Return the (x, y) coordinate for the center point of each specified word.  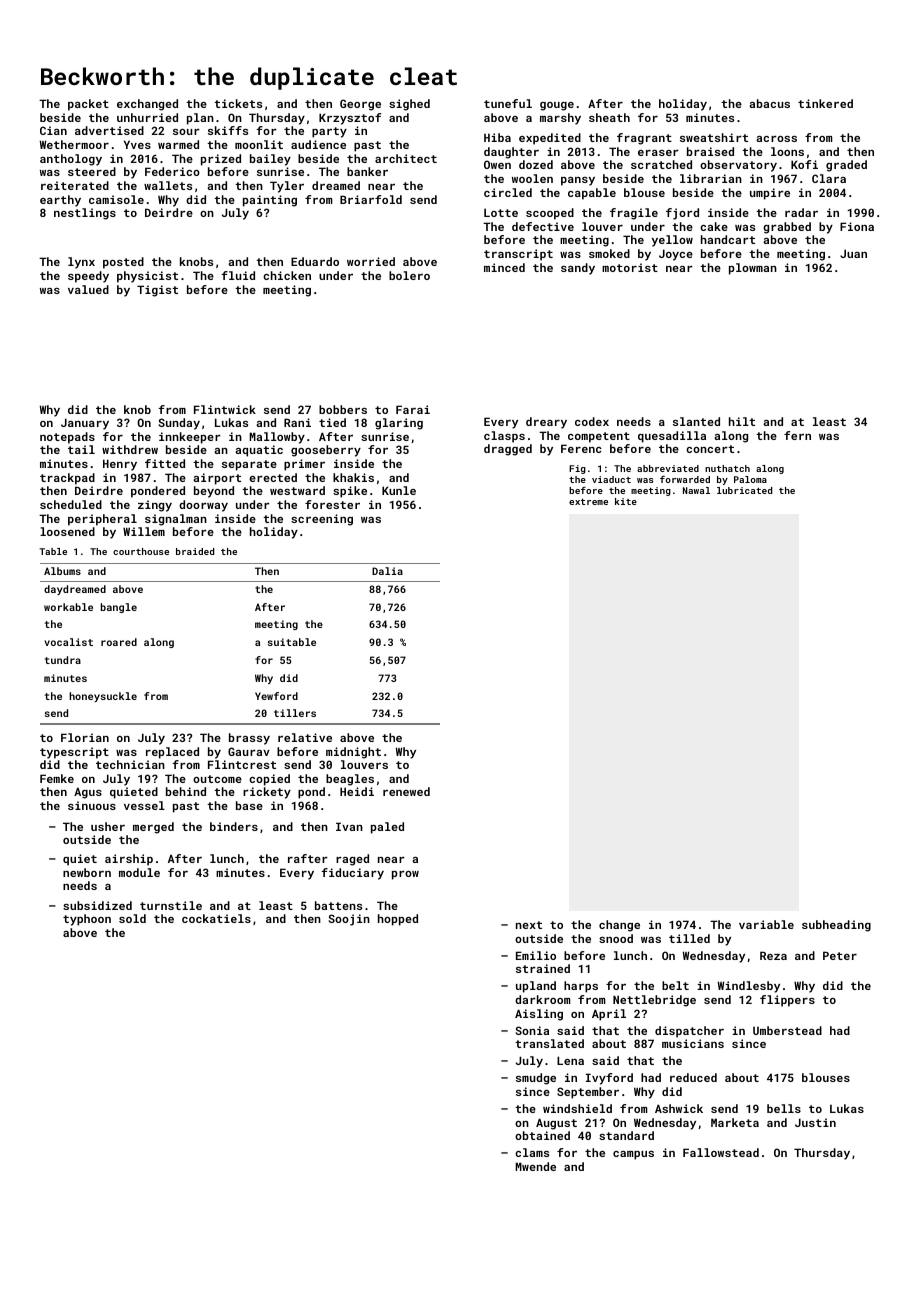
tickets (238, 103)
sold (132, 918)
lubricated (744, 490)
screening (322, 520)
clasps (504, 437)
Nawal (696, 490)
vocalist (68, 642)
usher (108, 826)
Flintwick (225, 409)
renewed (406, 791)
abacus (769, 103)
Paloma (750, 479)
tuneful (508, 103)
